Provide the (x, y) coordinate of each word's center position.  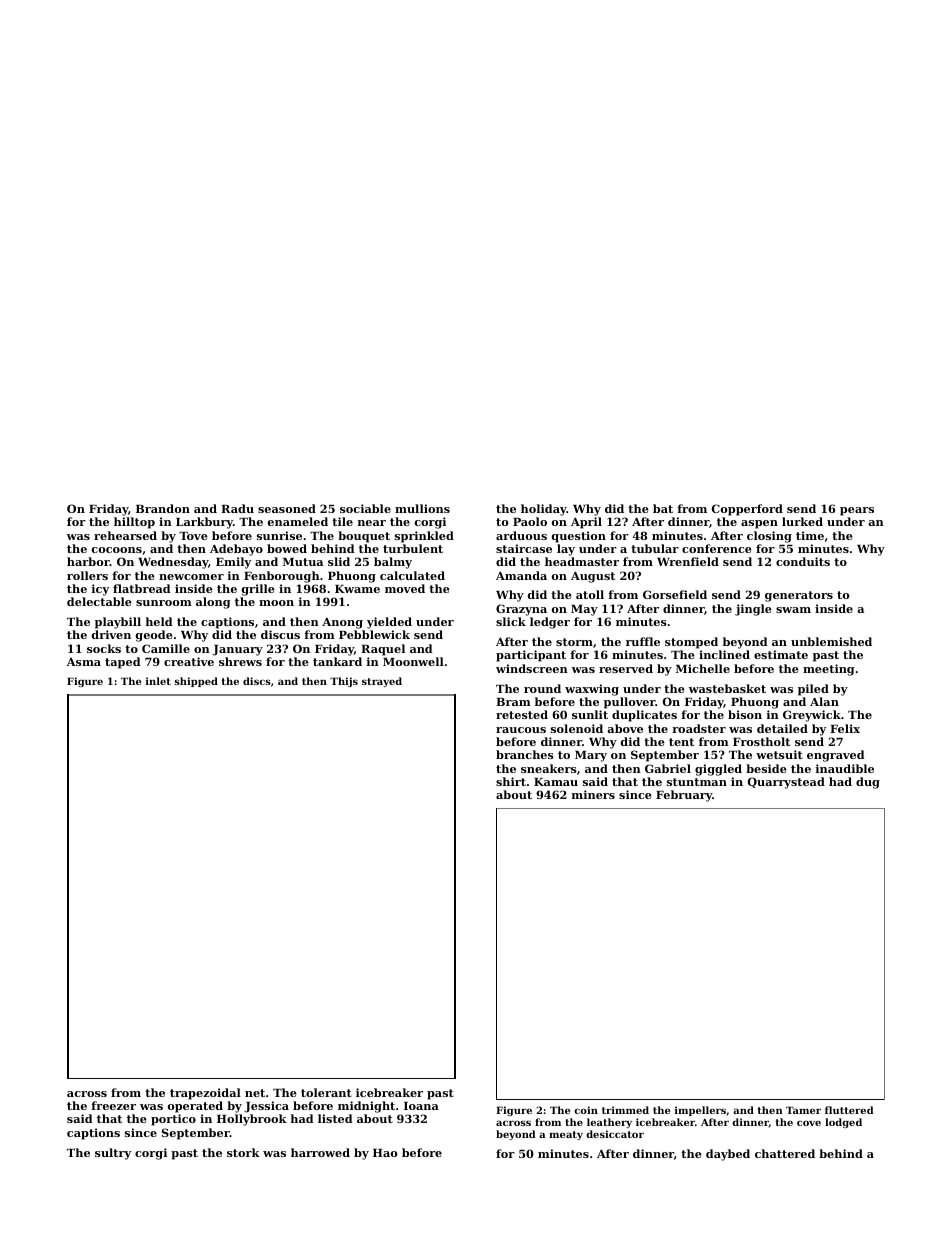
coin (586, 1110)
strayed (382, 682)
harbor (88, 561)
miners (593, 794)
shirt (511, 781)
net (255, 1093)
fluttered (849, 1110)
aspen (759, 524)
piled (813, 690)
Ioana (421, 1106)
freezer (113, 1105)
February (684, 796)
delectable (99, 601)
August (593, 577)
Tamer (803, 1110)
